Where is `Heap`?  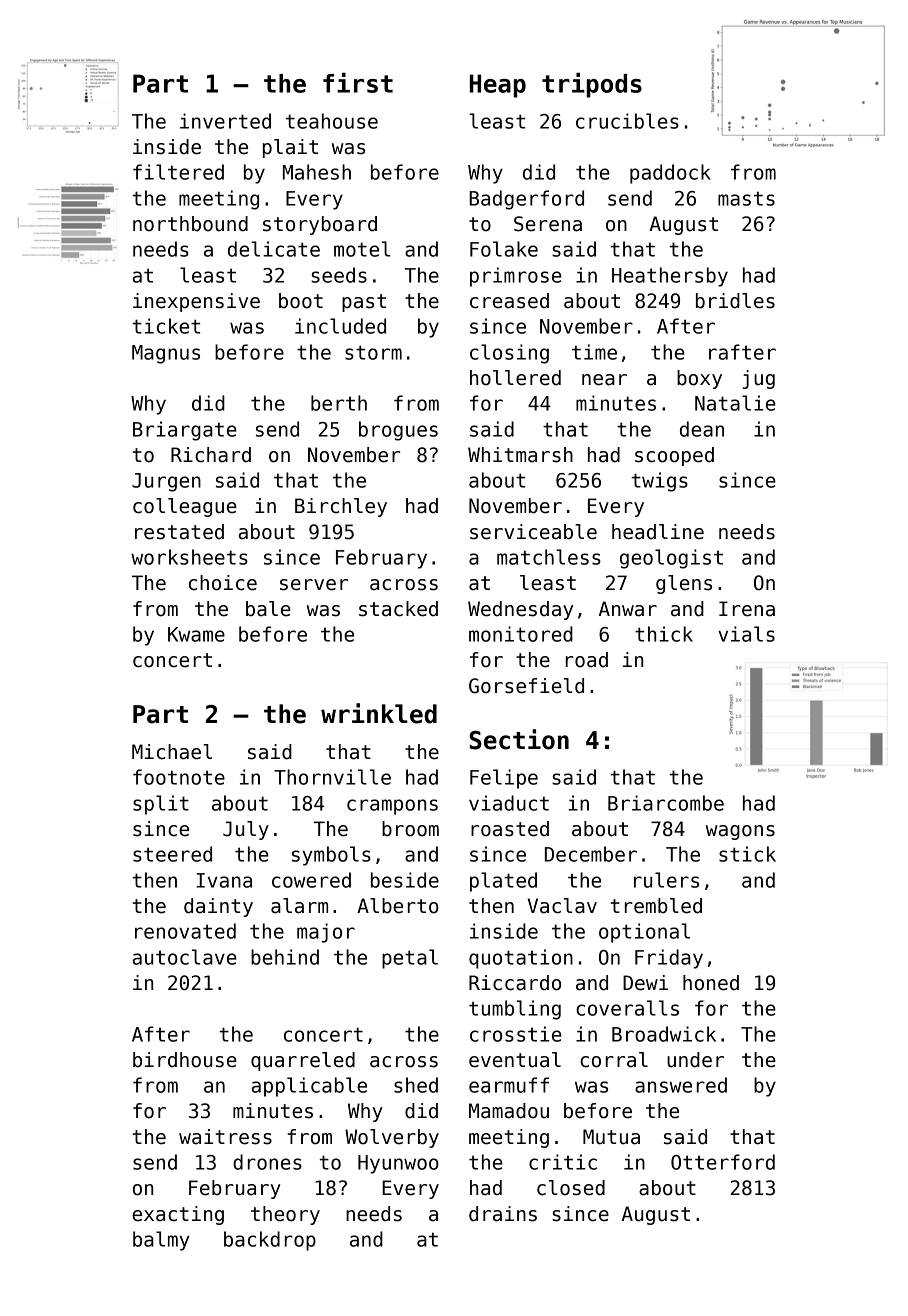 Heap is located at coordinates (498, 86).
